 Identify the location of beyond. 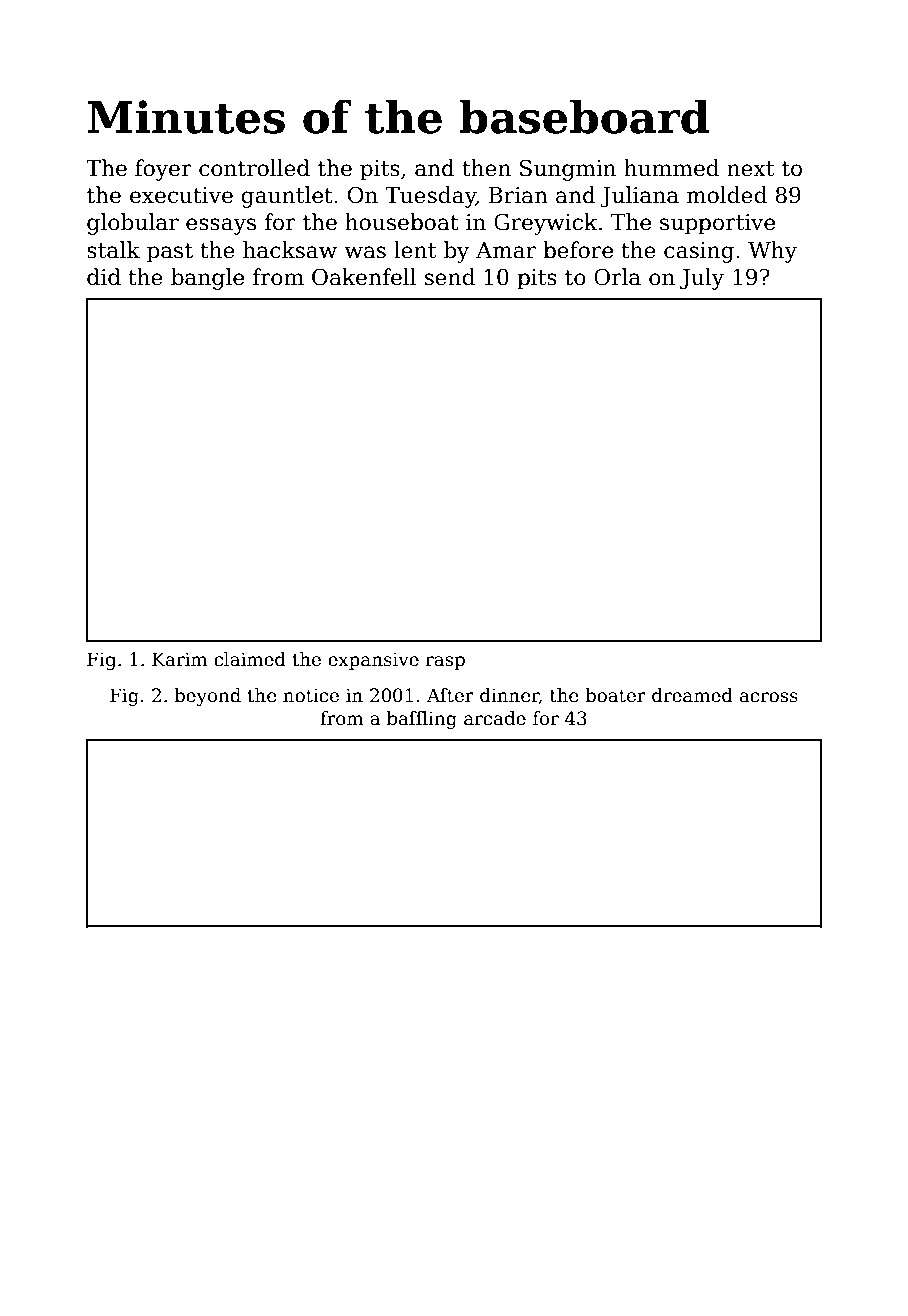
(207, 697).
